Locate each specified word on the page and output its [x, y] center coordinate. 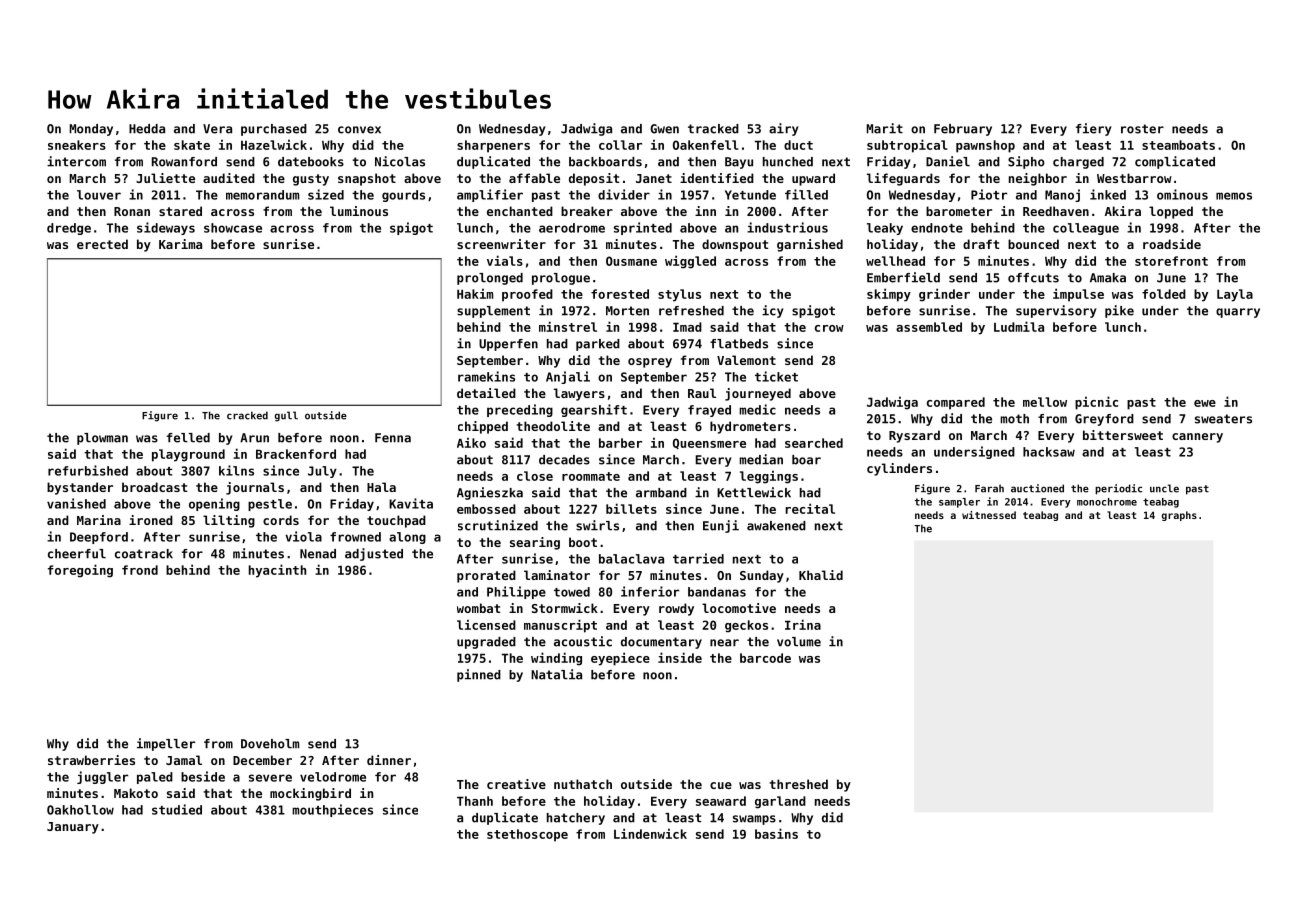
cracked [247, 415]
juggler [102, 777]
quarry [1238, 313]
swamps [754, 820]
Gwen [664, 129]
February [963, 130]
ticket [776, 376]
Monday [91, 130]
